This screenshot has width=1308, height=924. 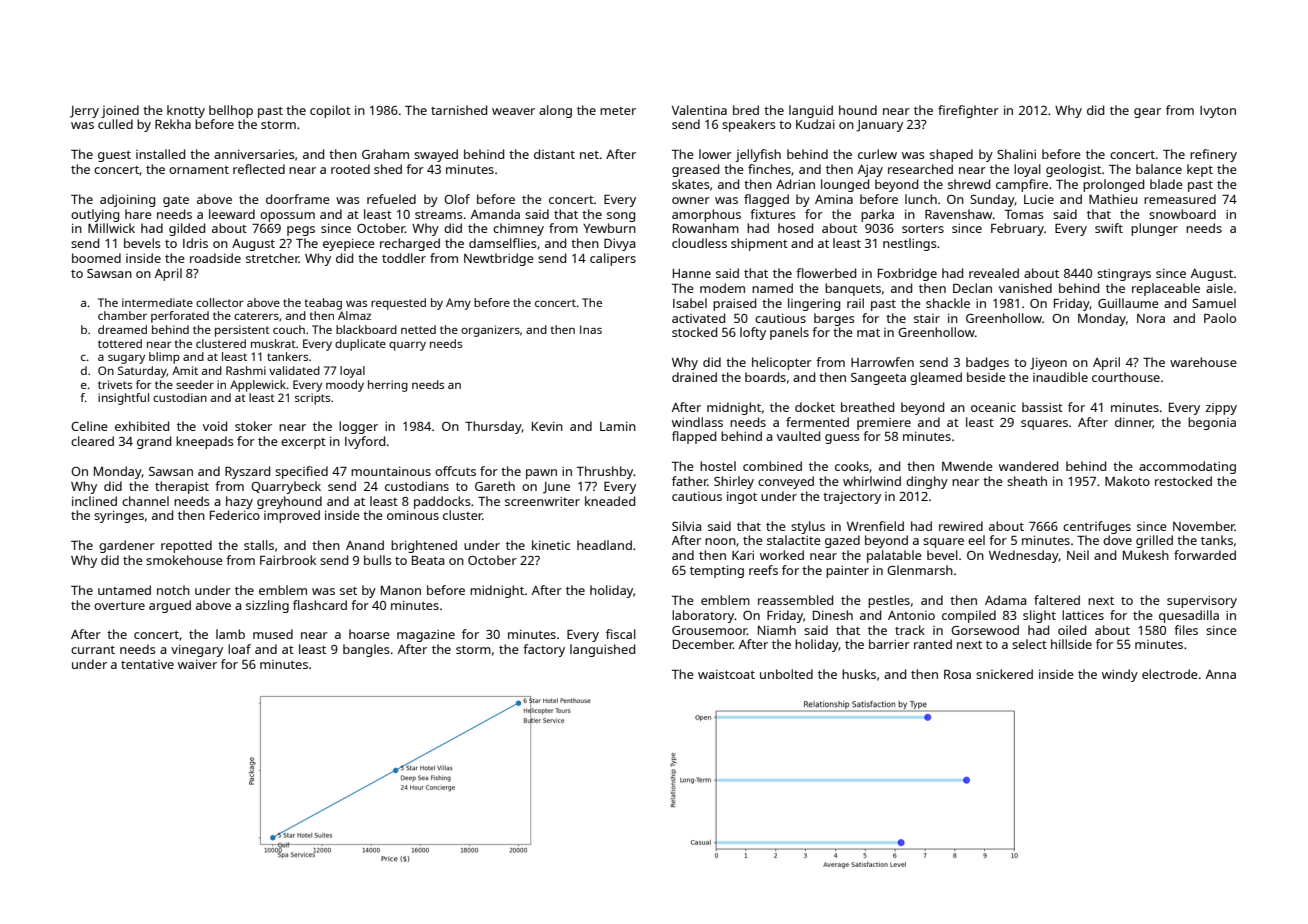 What do you see at coordinates (1147, 113) in the screenshot?
I see `gear` at bounding box center [1147, 113].
